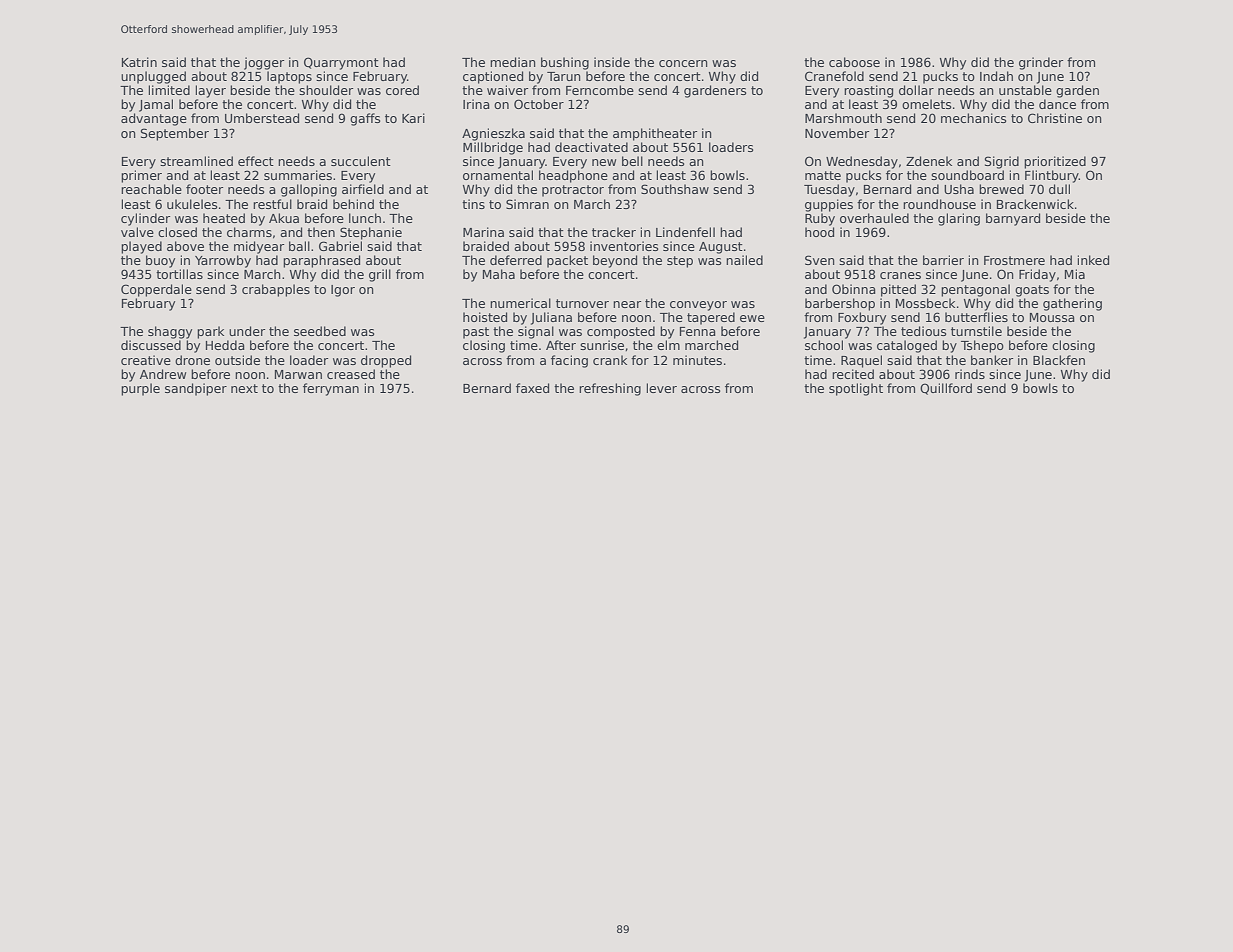 This screenshot has height=952, width=1233. I want to click on galloping, so click(309, 190).
